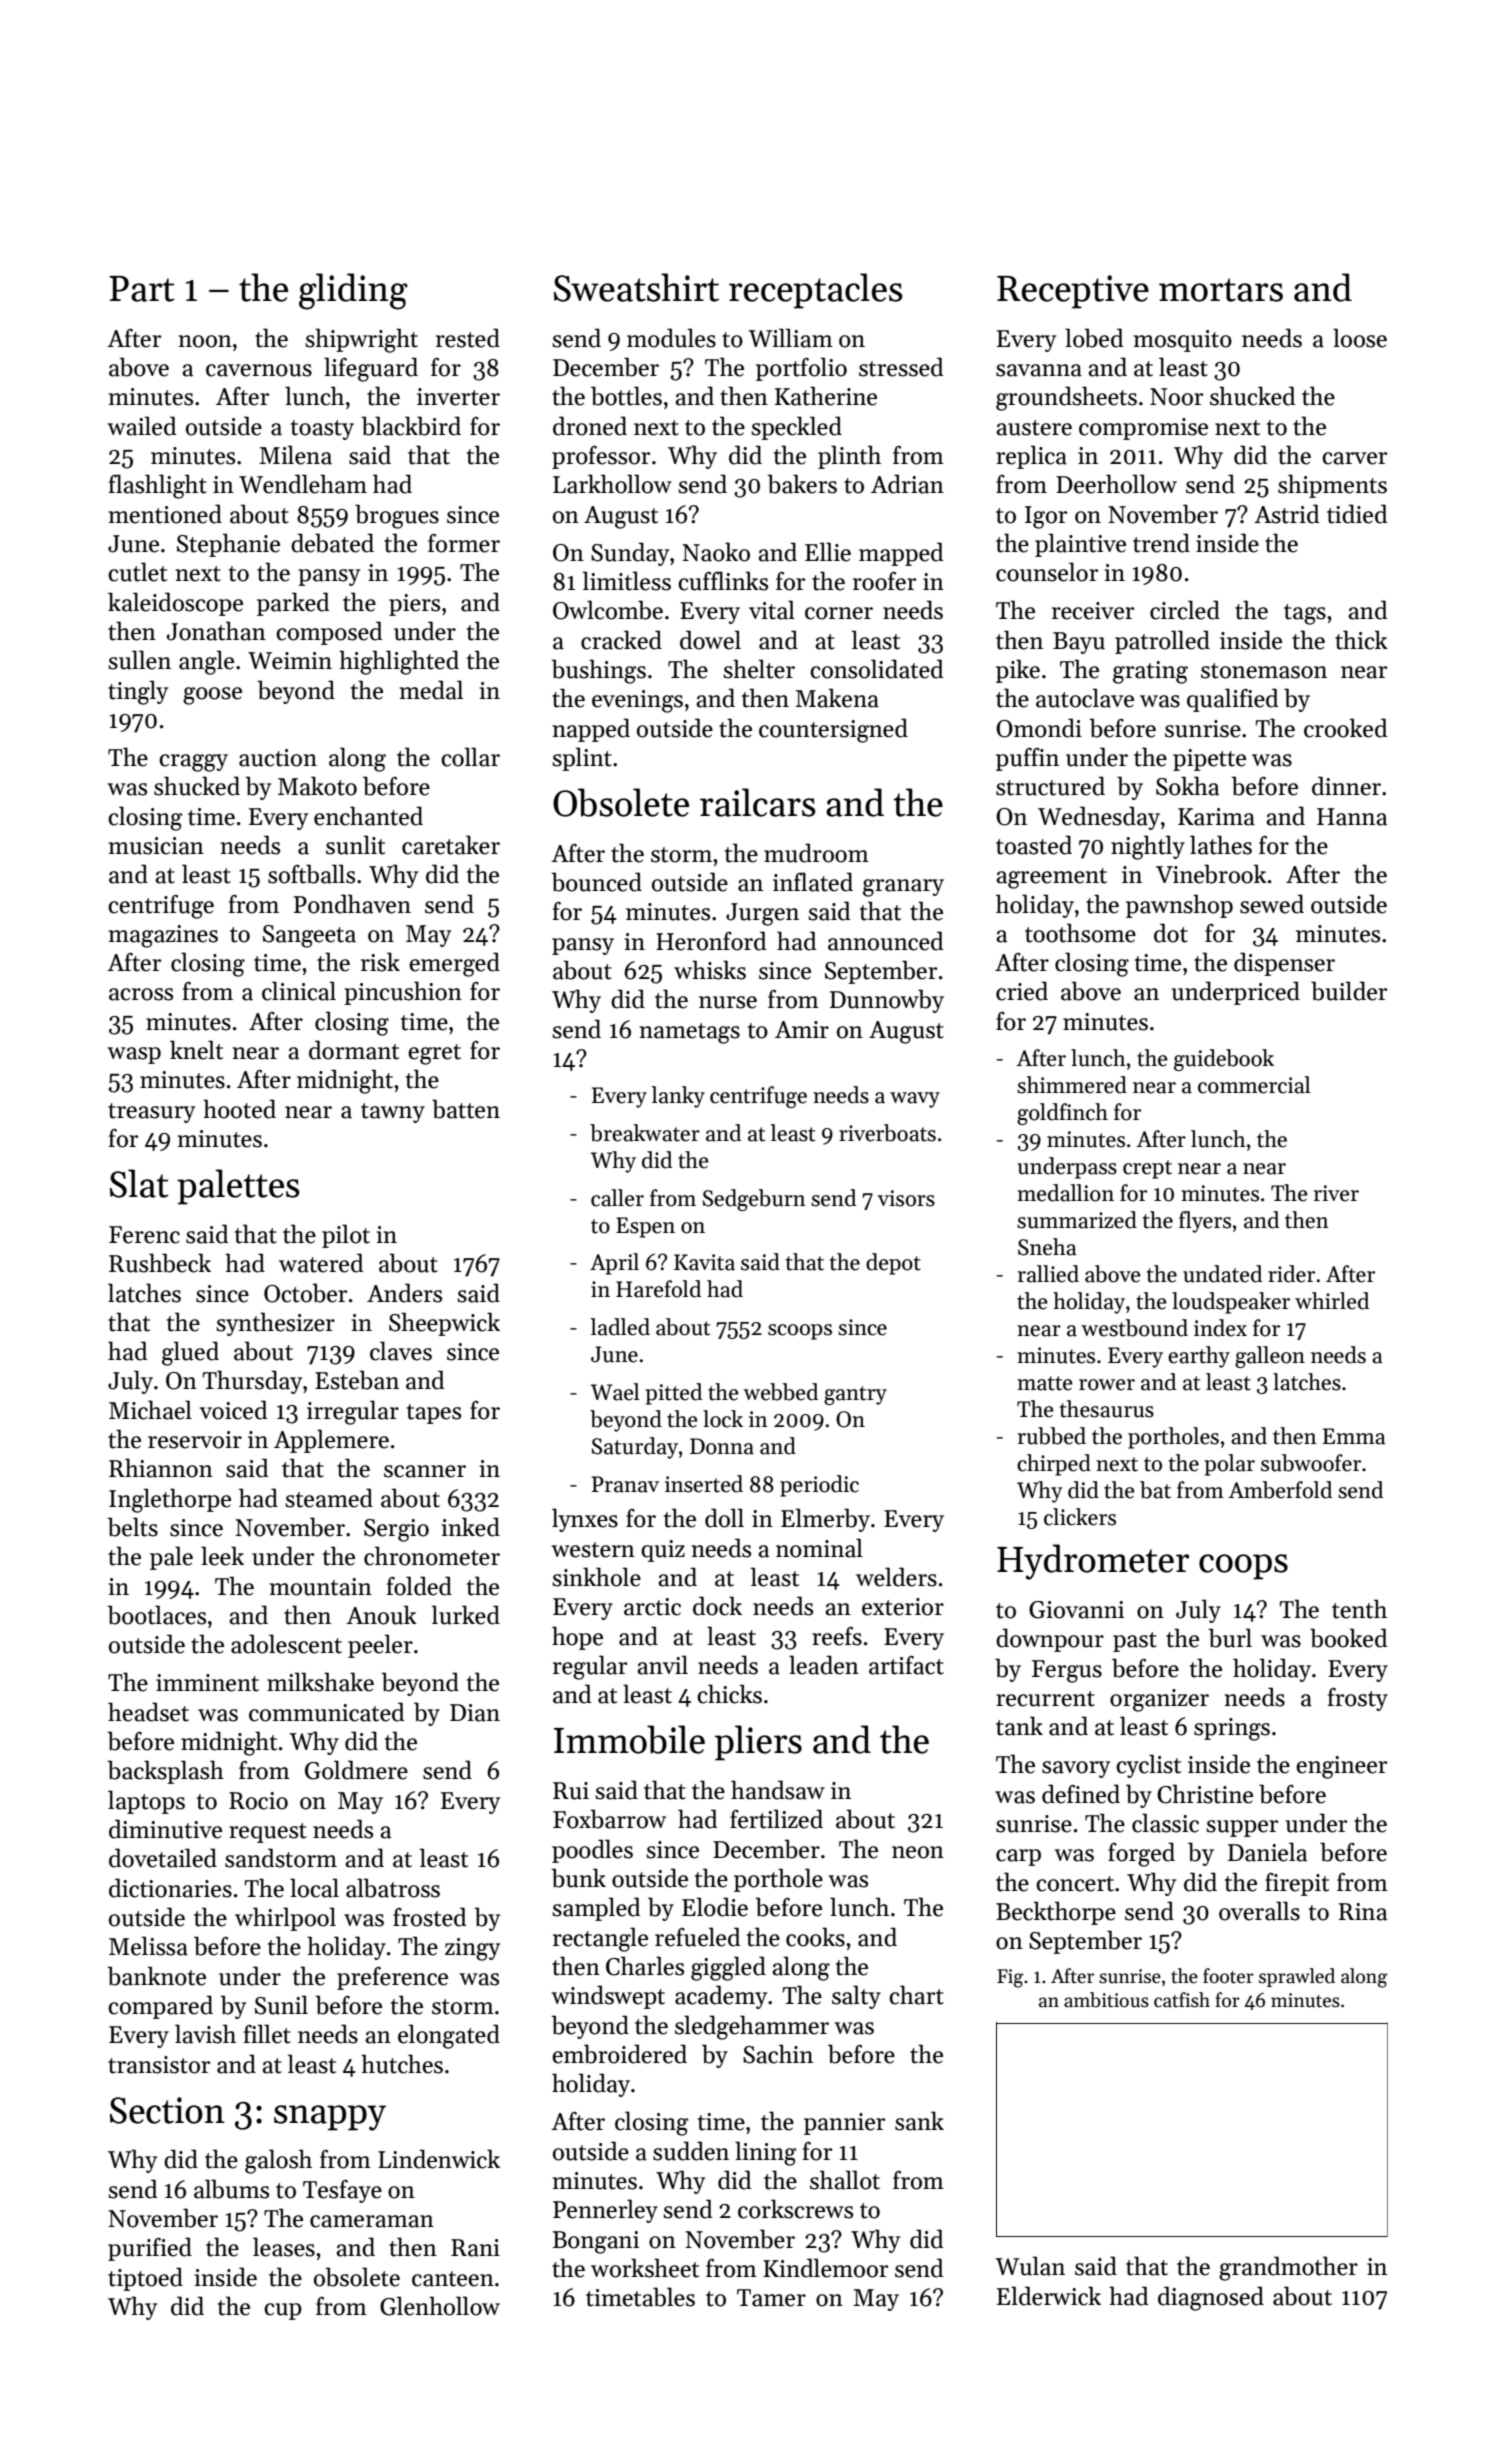  What do you see at coordinates (355, 845) in the image?
I see `sunlit` at bounding box center [355, 845].
